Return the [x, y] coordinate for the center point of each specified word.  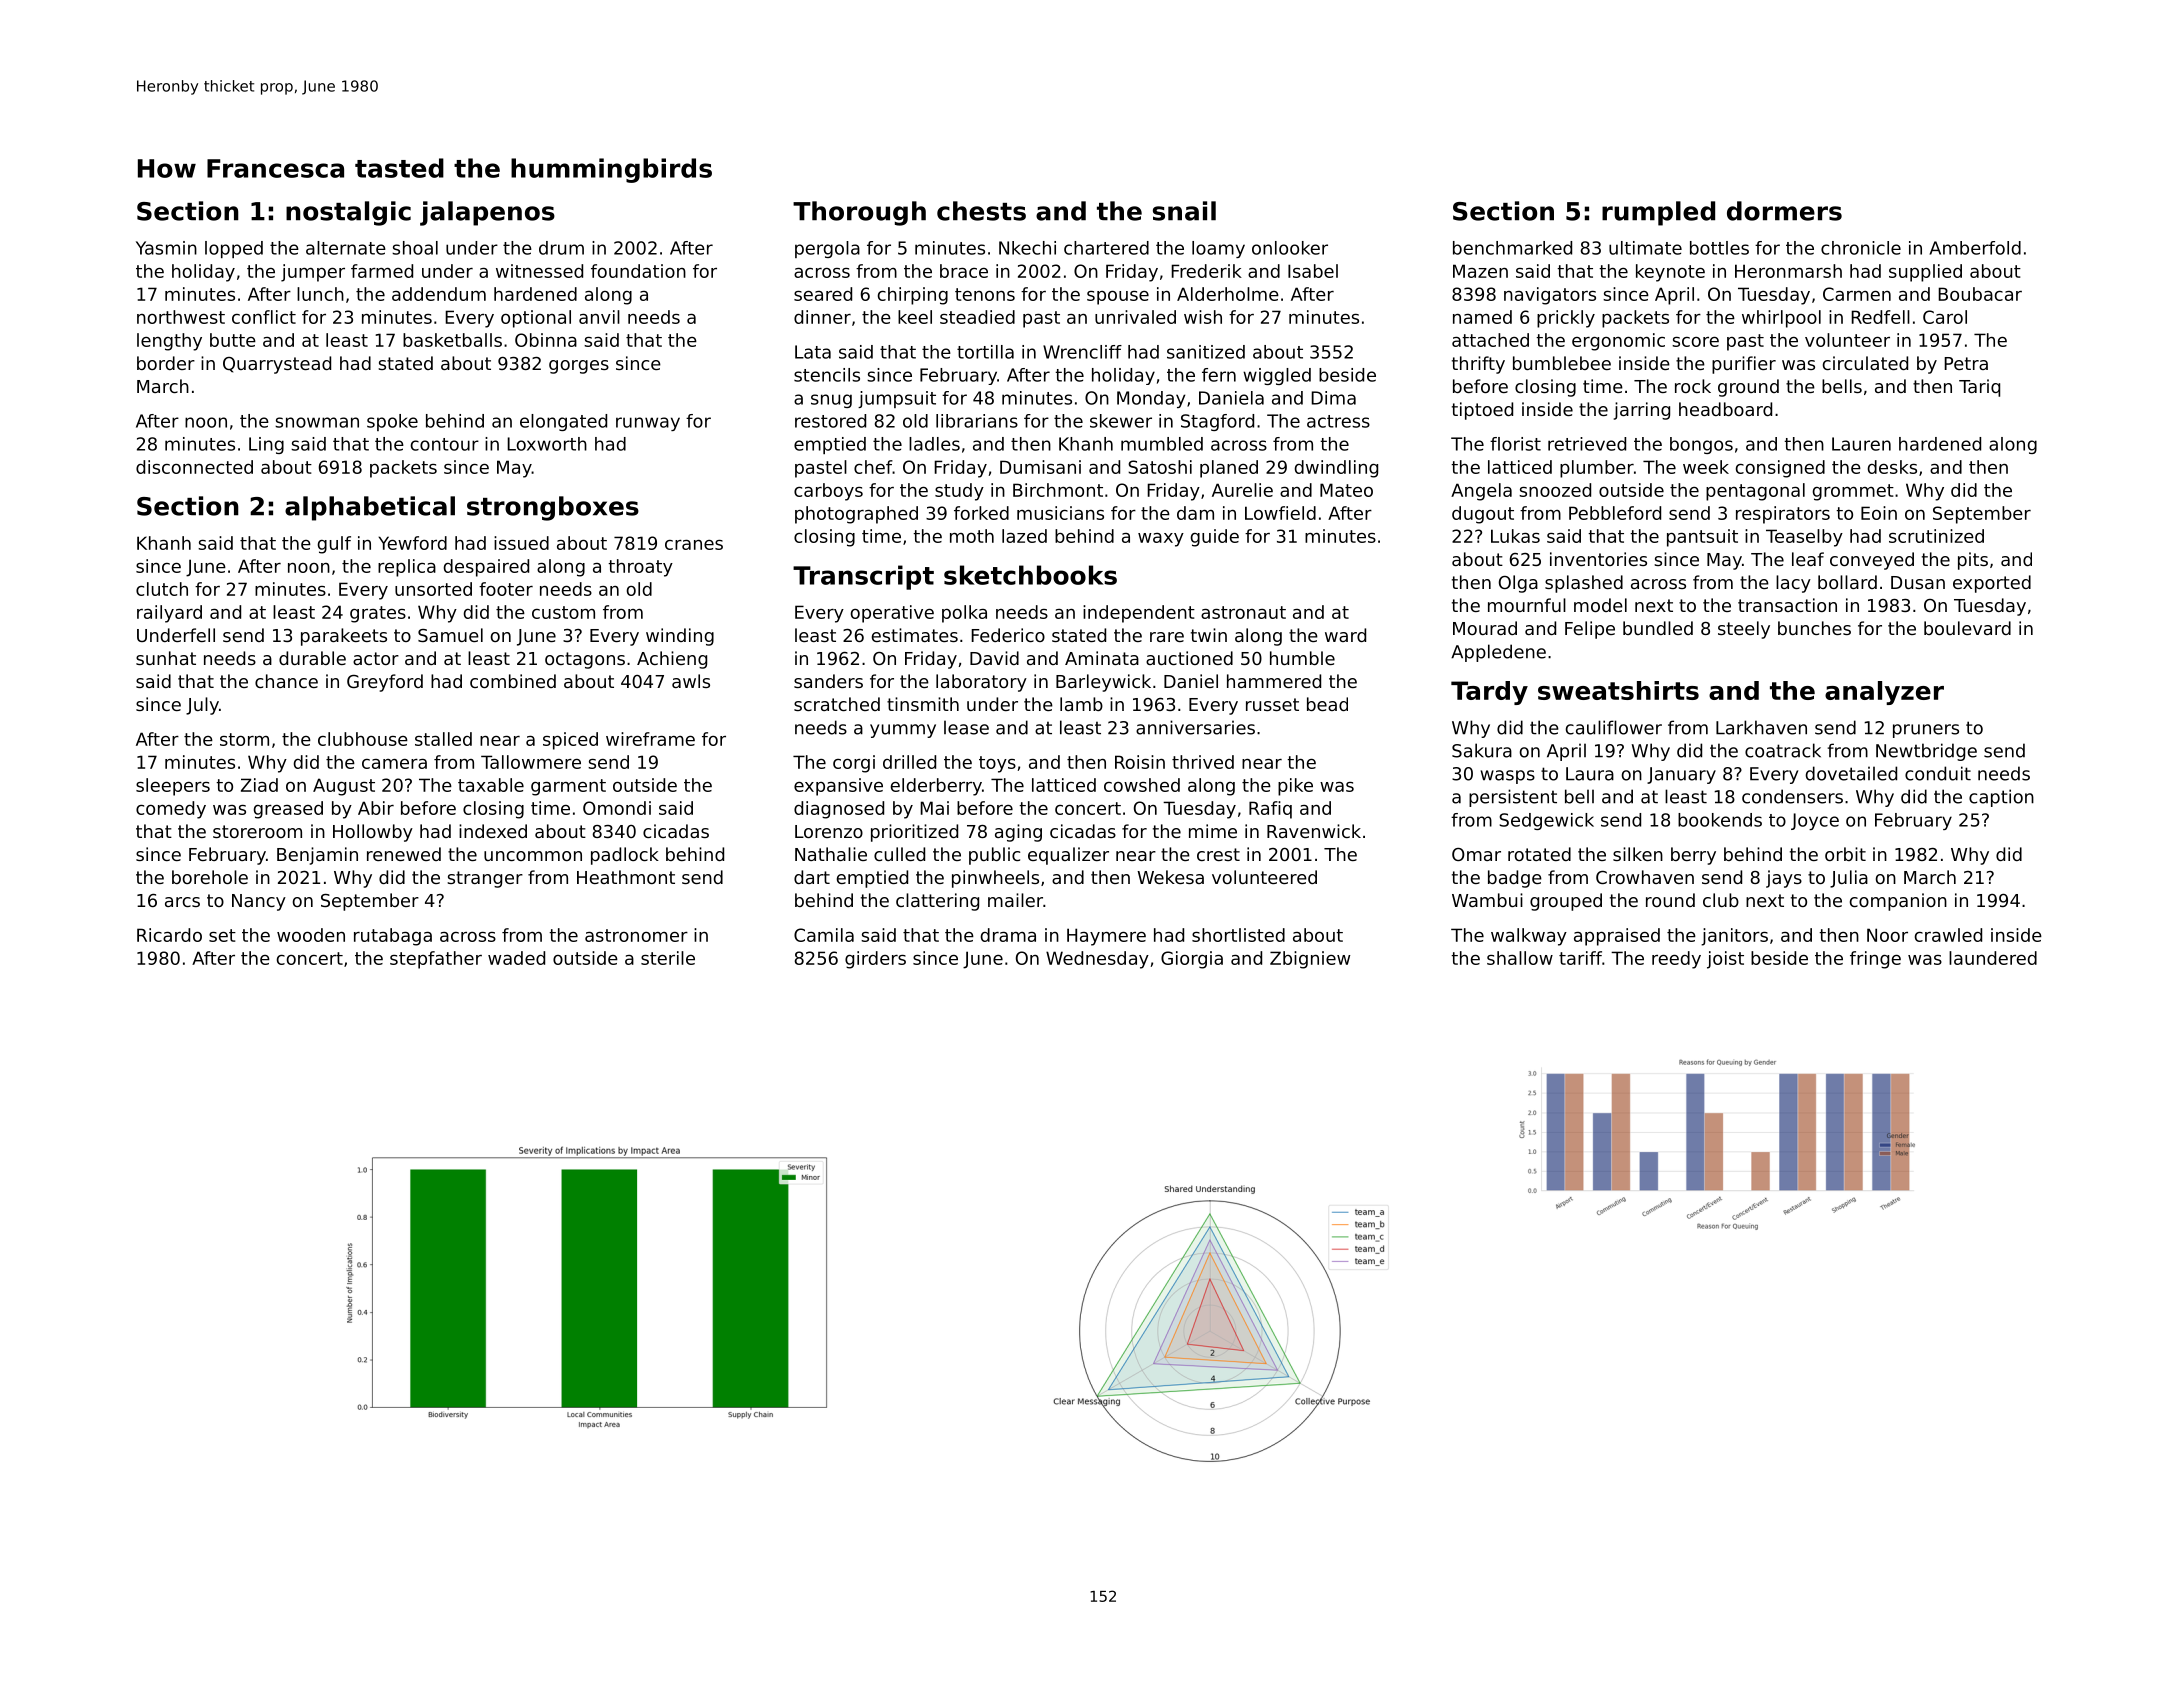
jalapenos [487, 213]
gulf [334, 545]
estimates [915, 635]
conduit [1938, 773]
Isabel [1313, 271]
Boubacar [1980, 294]
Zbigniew [1310, 960]
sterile [668, 958]
